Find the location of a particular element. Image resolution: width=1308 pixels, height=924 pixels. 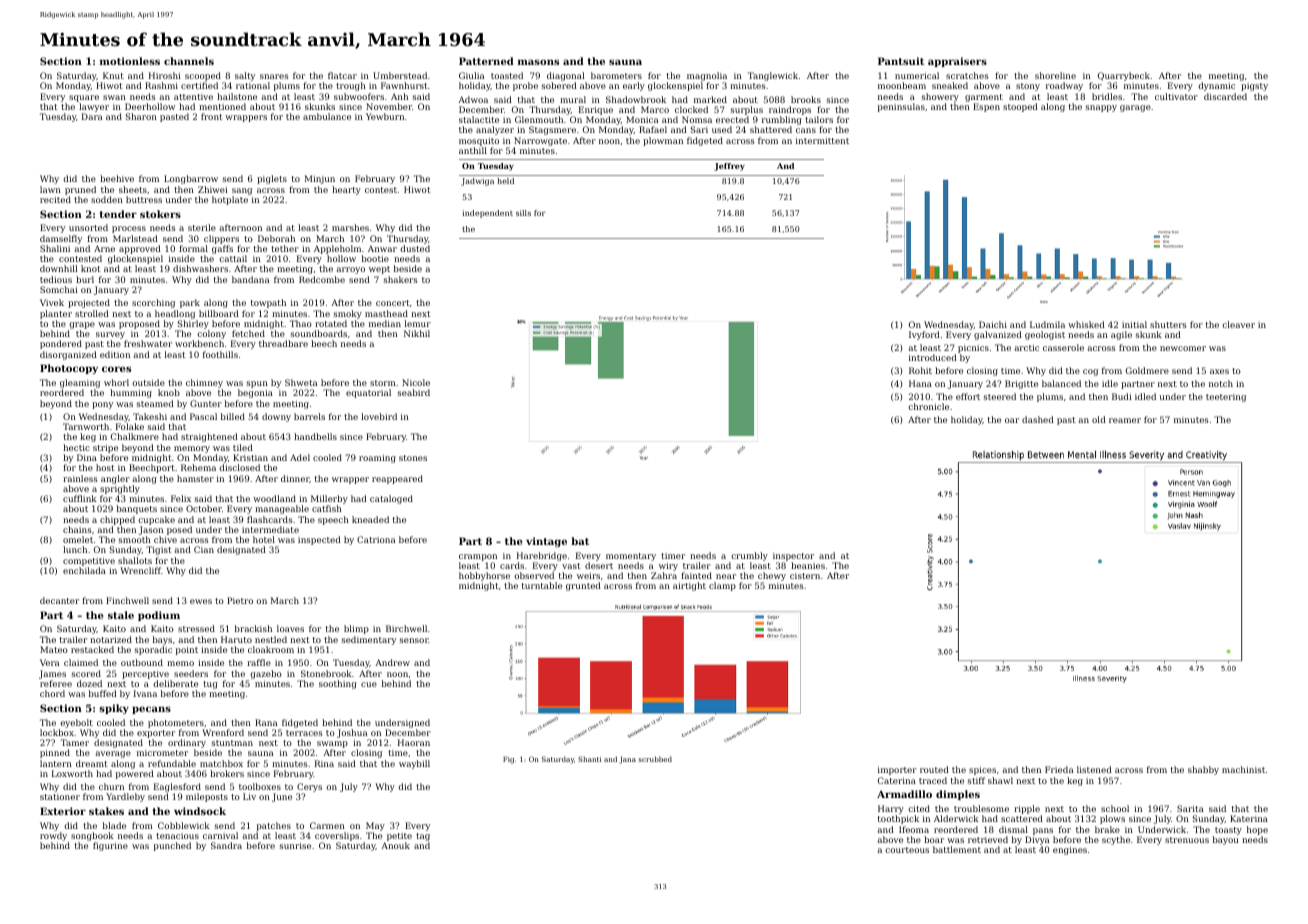

dinner is located at coordinates (295, 478).
